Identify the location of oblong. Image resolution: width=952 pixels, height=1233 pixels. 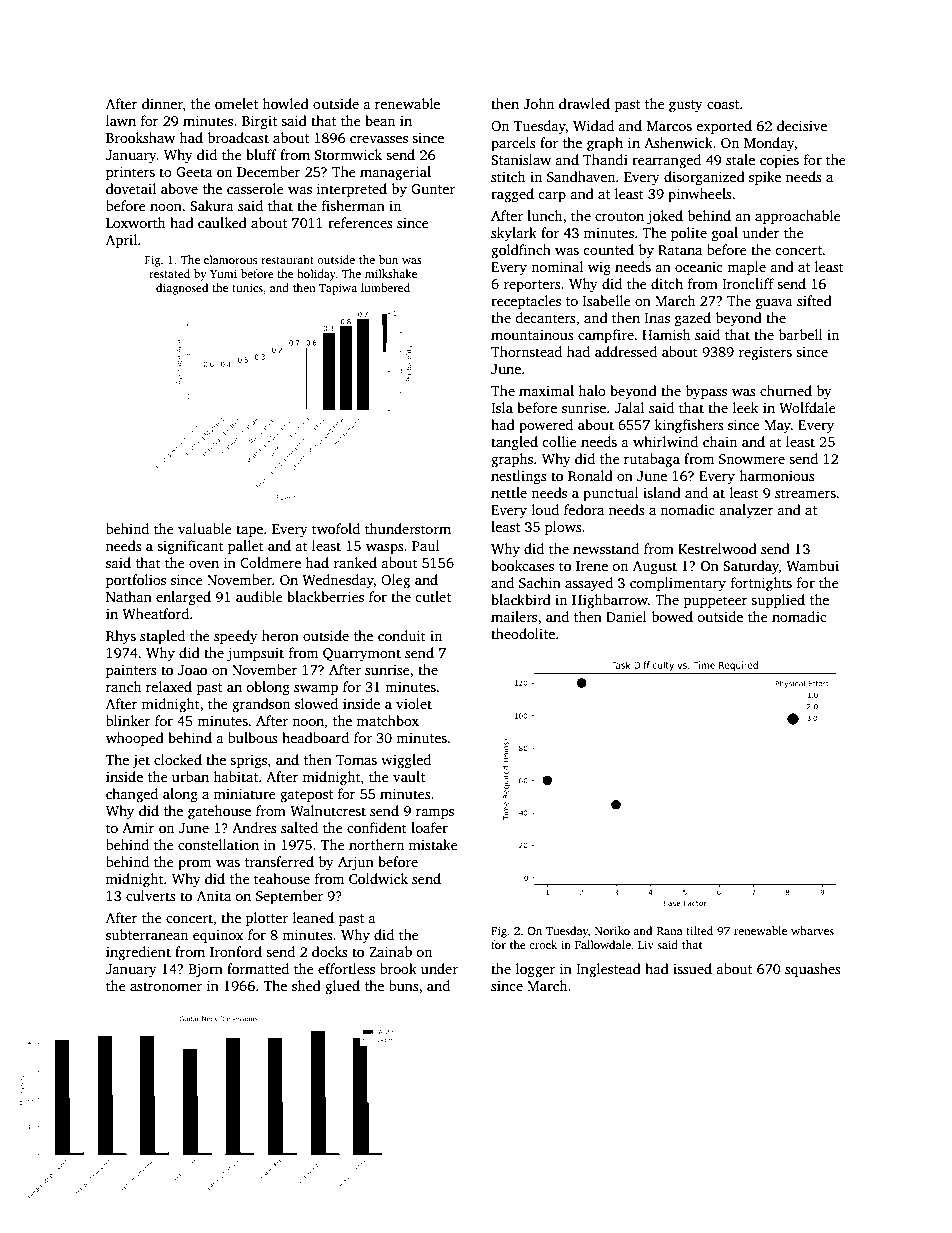
(268, 688).
